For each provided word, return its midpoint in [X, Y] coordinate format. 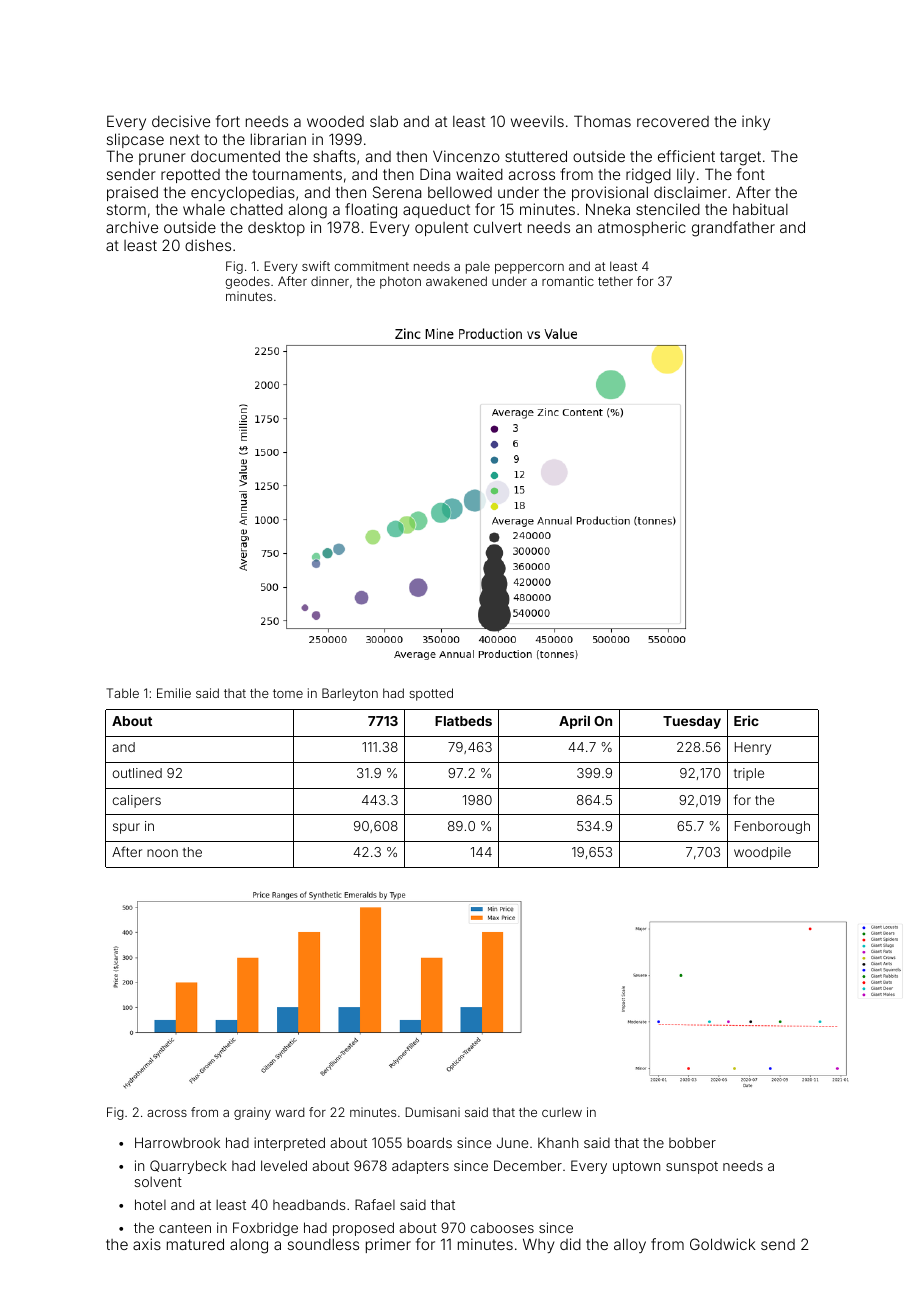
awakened [456, 281]
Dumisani [432, 1112]
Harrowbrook [177, 1142]
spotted [431, 694]
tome [288, 693]
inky [756, 122]
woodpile [762, 853]
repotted [190, 176]
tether [615, 281]
